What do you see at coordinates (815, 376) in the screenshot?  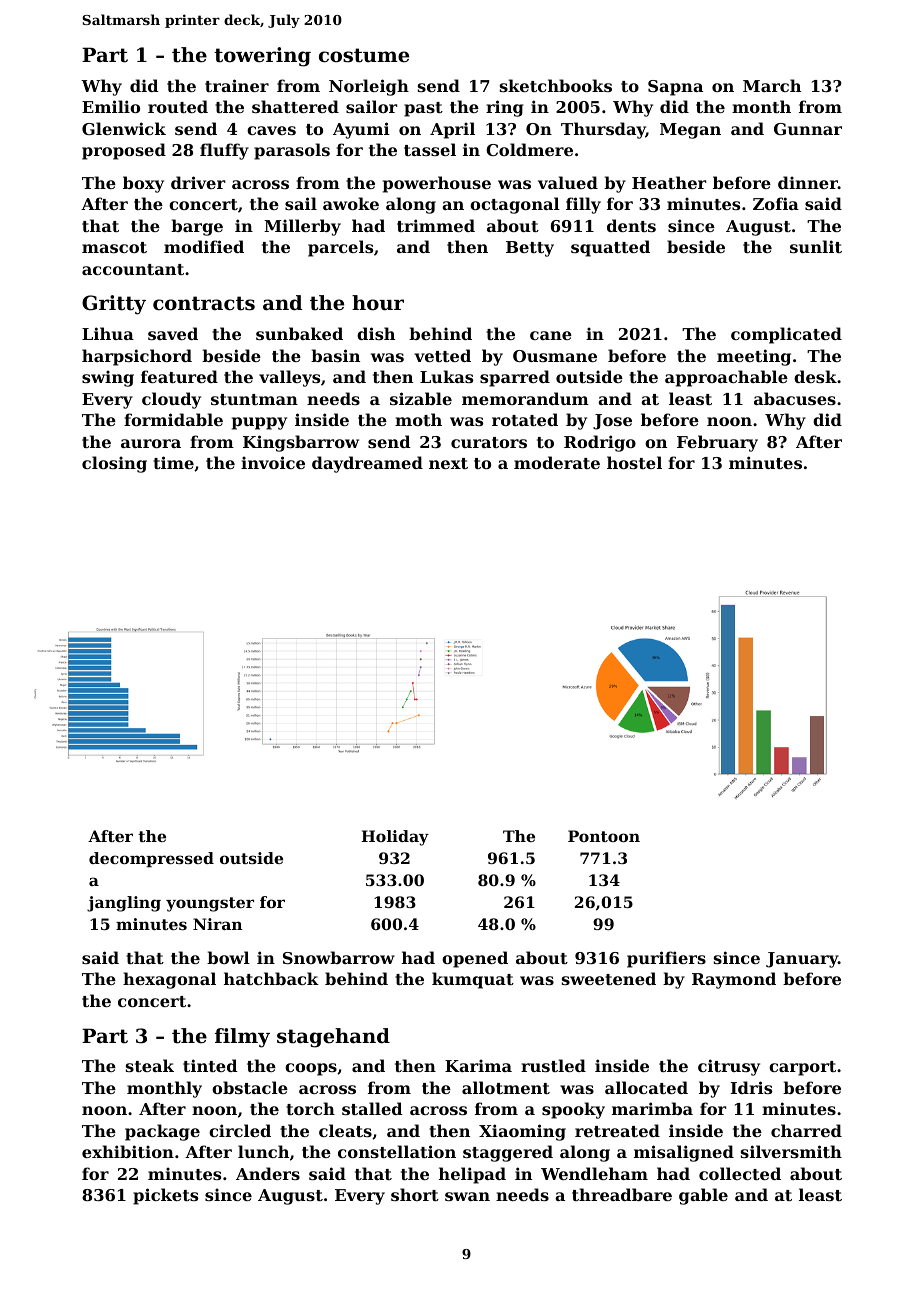 I see `desk` at bounding box center [815, 376].
